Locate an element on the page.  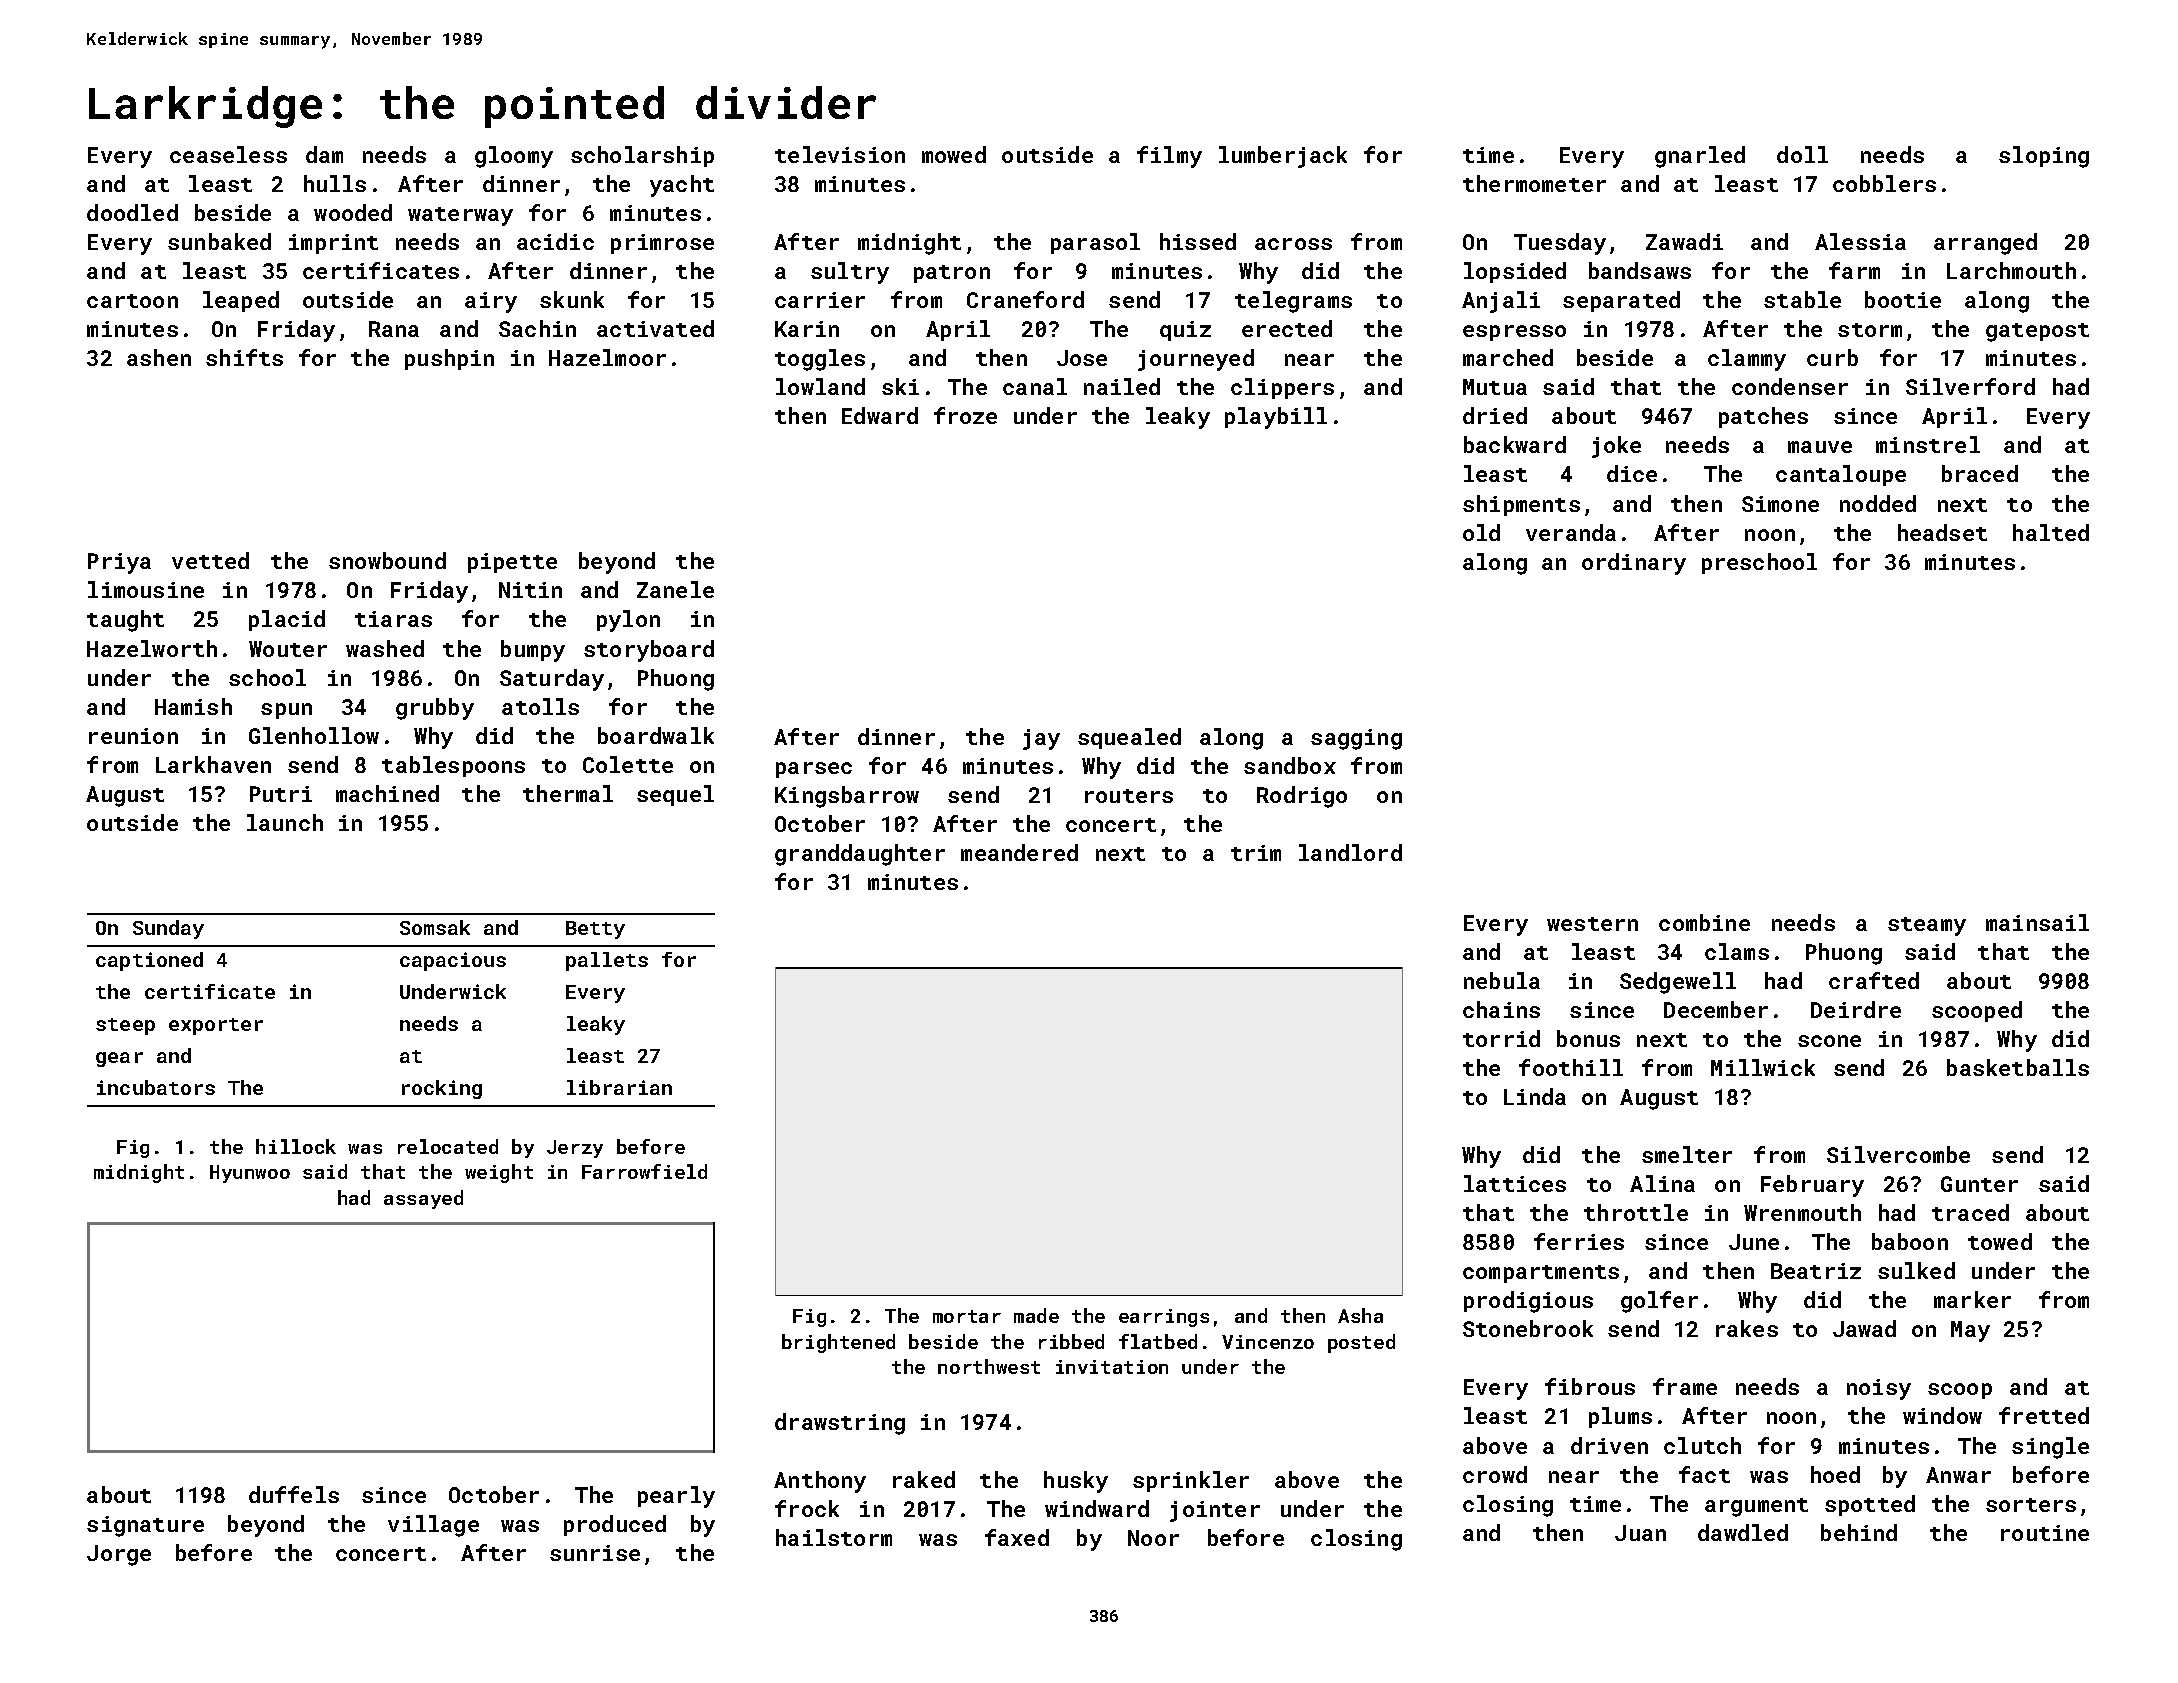
headset is located at coordinates (1942, 532).
